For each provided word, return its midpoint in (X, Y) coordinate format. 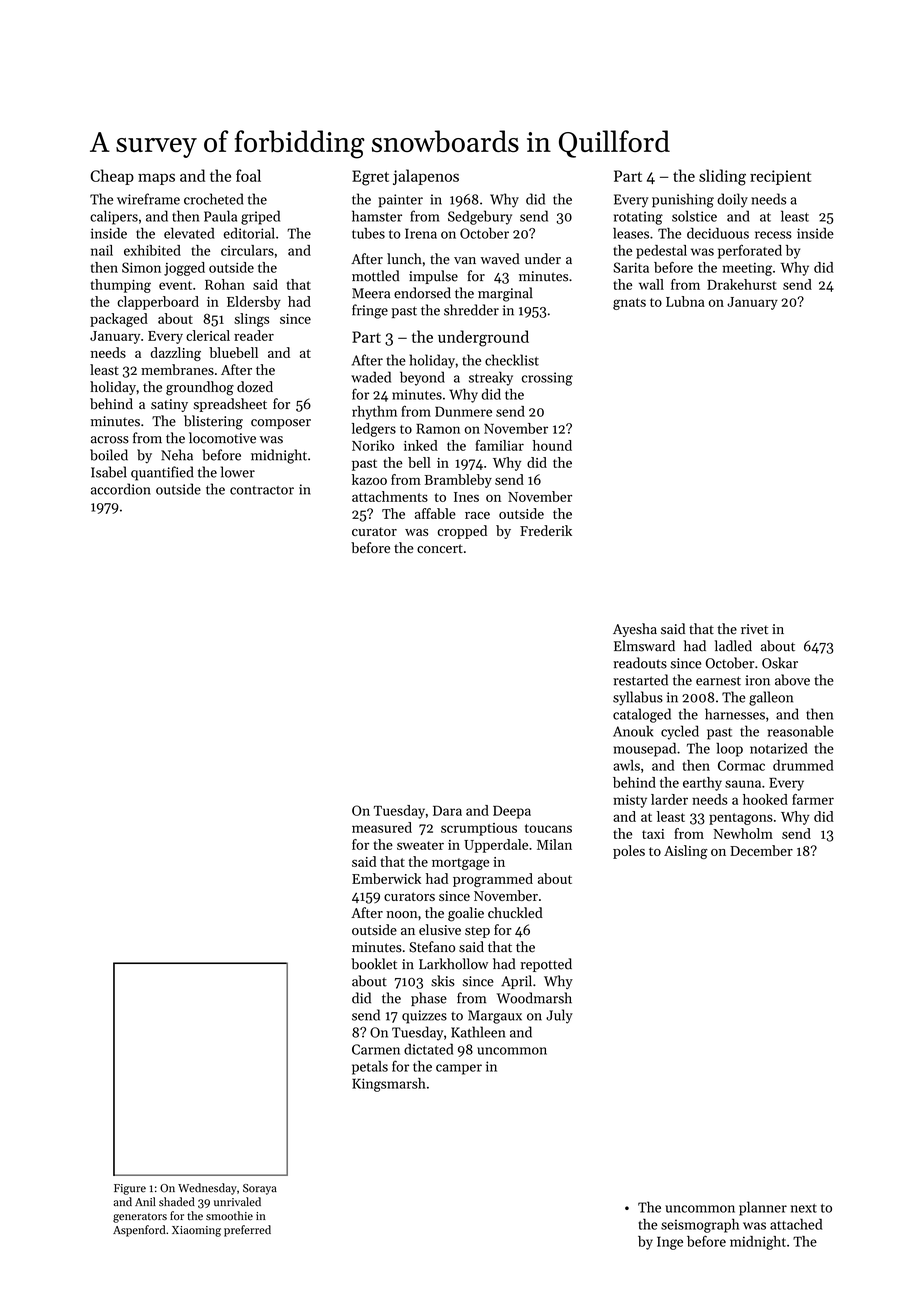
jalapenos (426, 177)
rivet (754, 629)
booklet (374, 964)
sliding (722, 177)
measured (382, 827)
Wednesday (207, 1189)
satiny (169, 405)
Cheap (112, 177)
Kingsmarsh (389, 1085)
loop (729, 750)
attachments (390, 496)
